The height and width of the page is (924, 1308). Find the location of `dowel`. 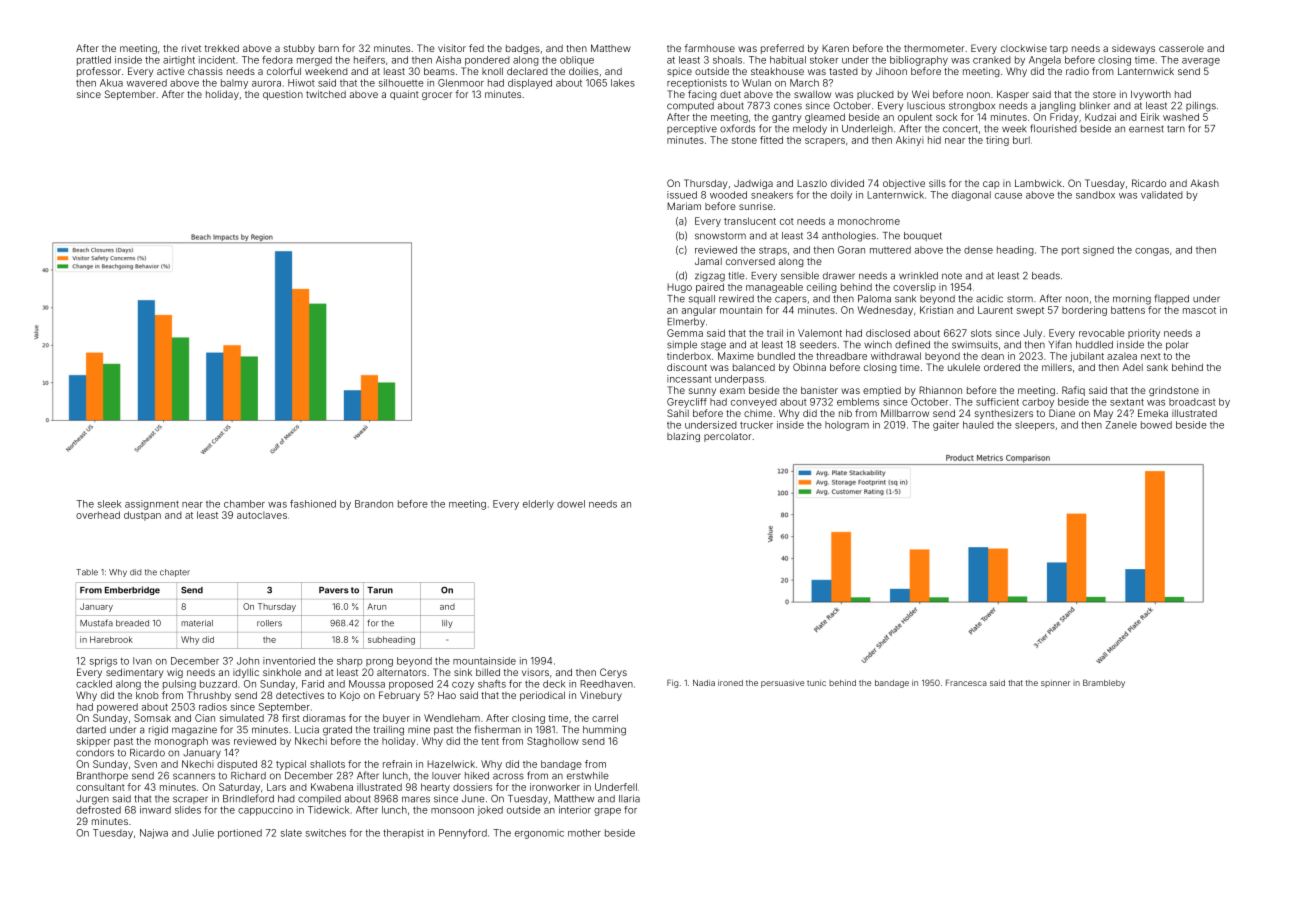

dowel is located at coordinates (571, 504).
